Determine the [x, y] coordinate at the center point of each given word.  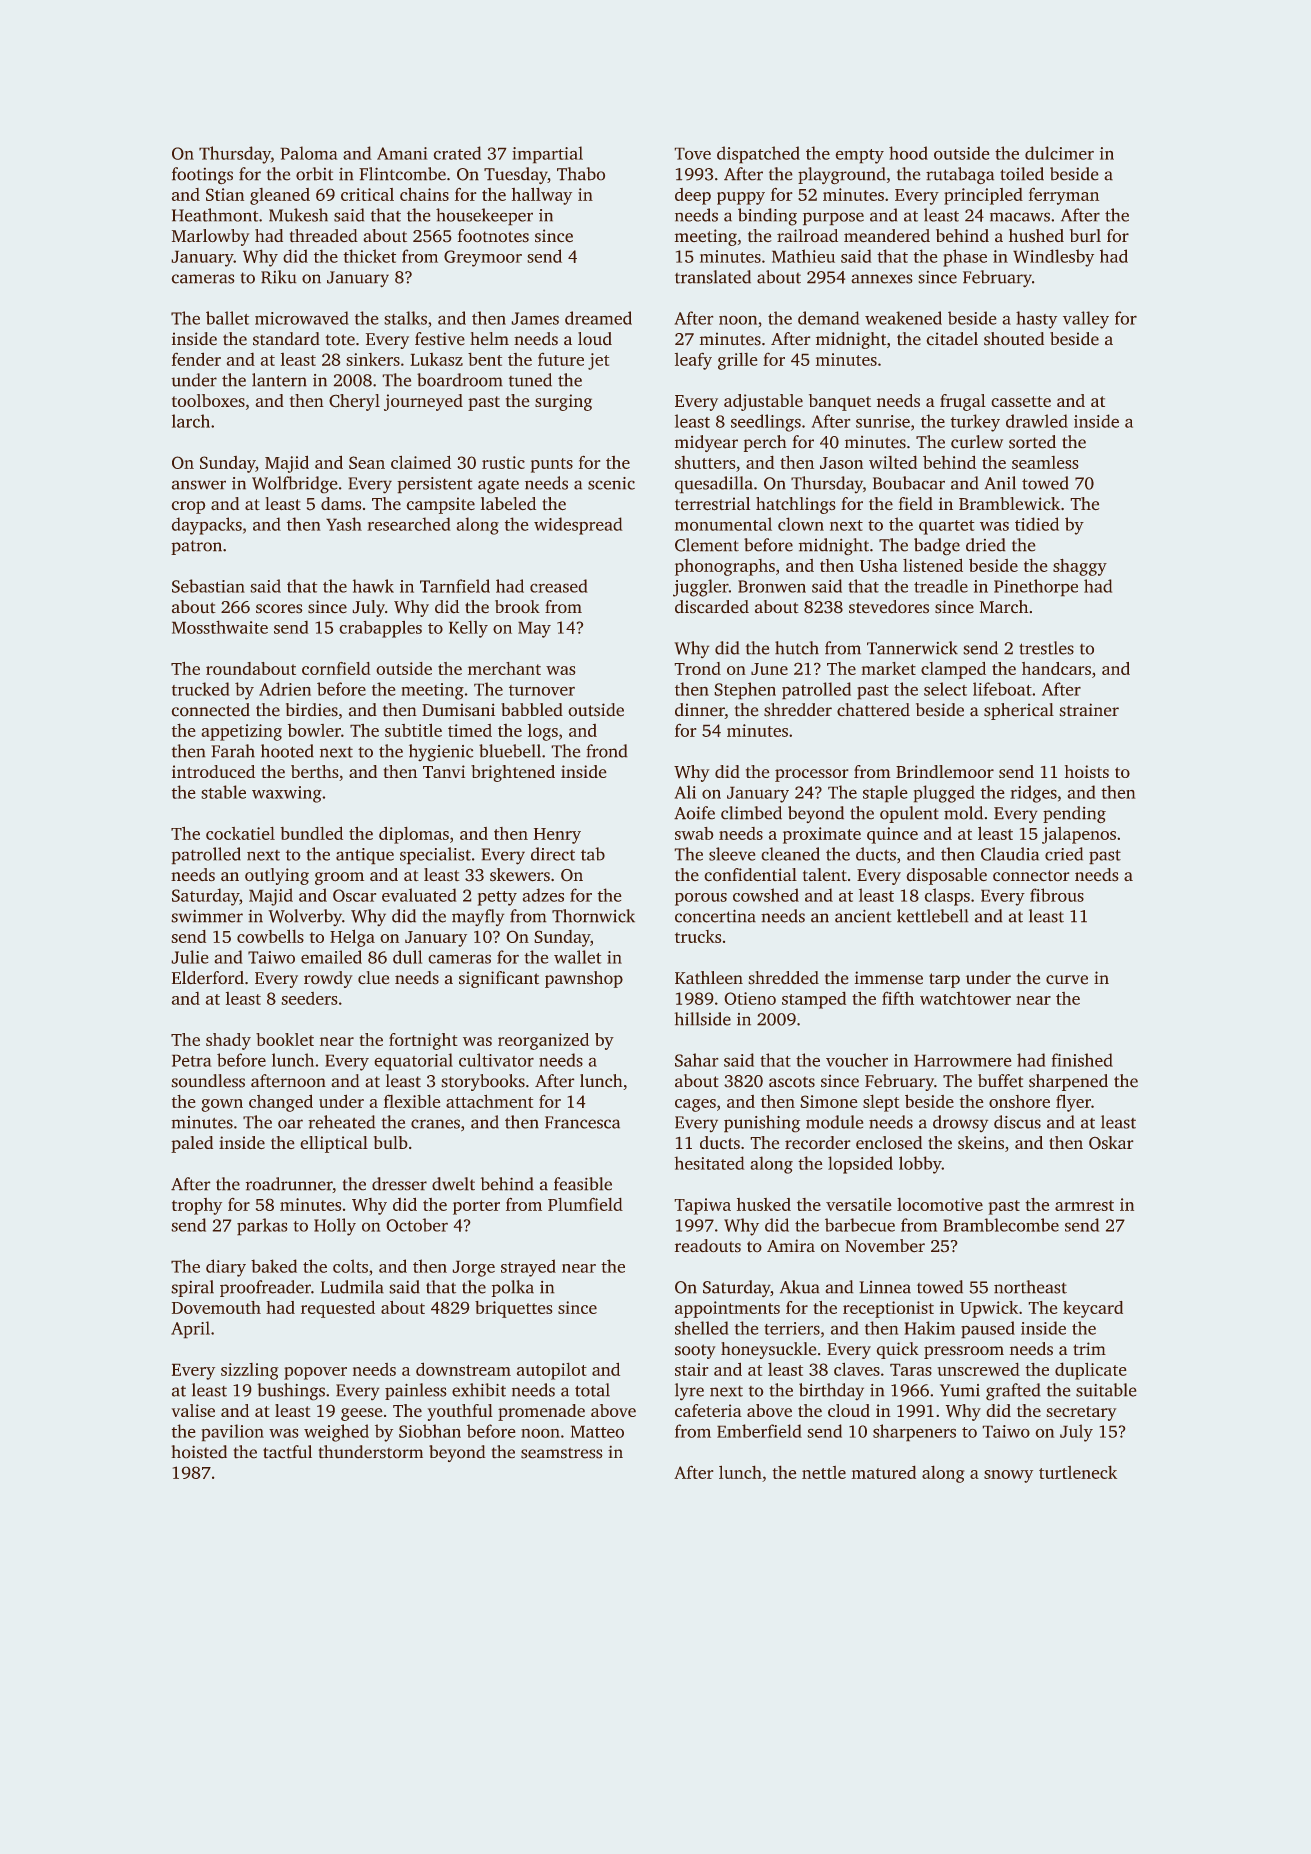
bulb [390, 1142]
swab [694, 833]
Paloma [309, 153]
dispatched [758, 155]
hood [908, 153]
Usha [879, 565]
